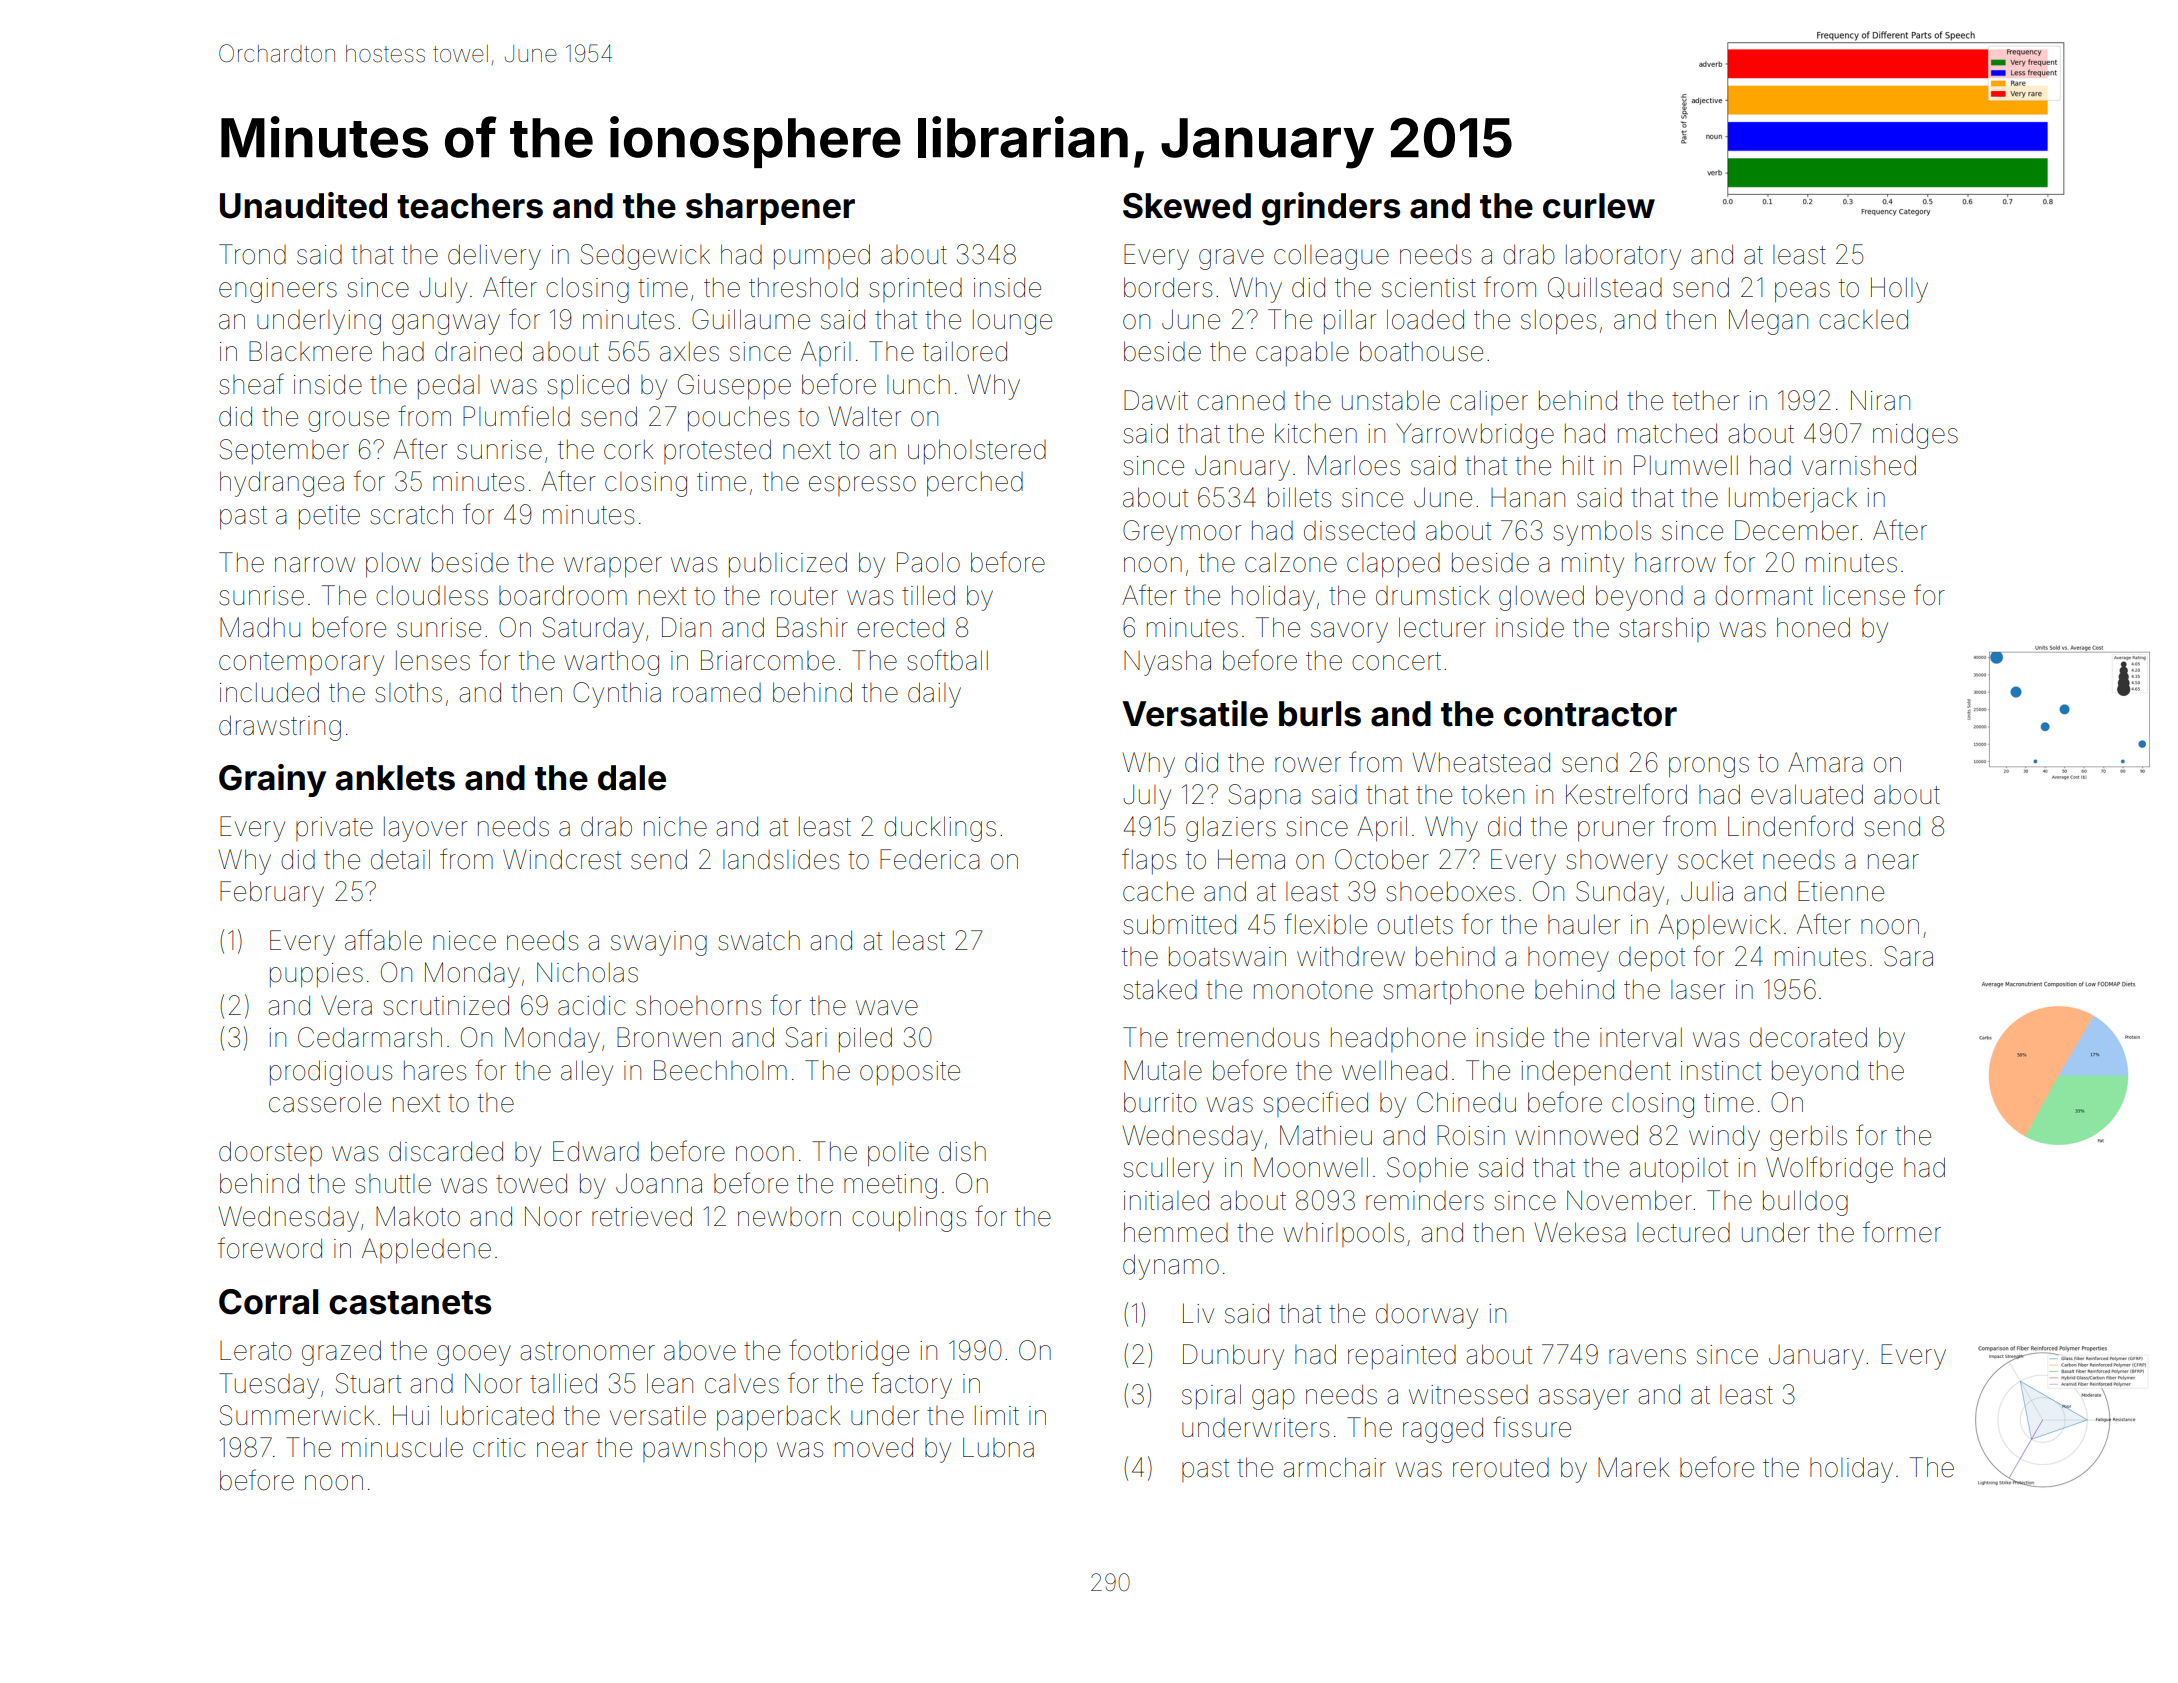  I want to click on Lindenford, so click(1790, 826).
